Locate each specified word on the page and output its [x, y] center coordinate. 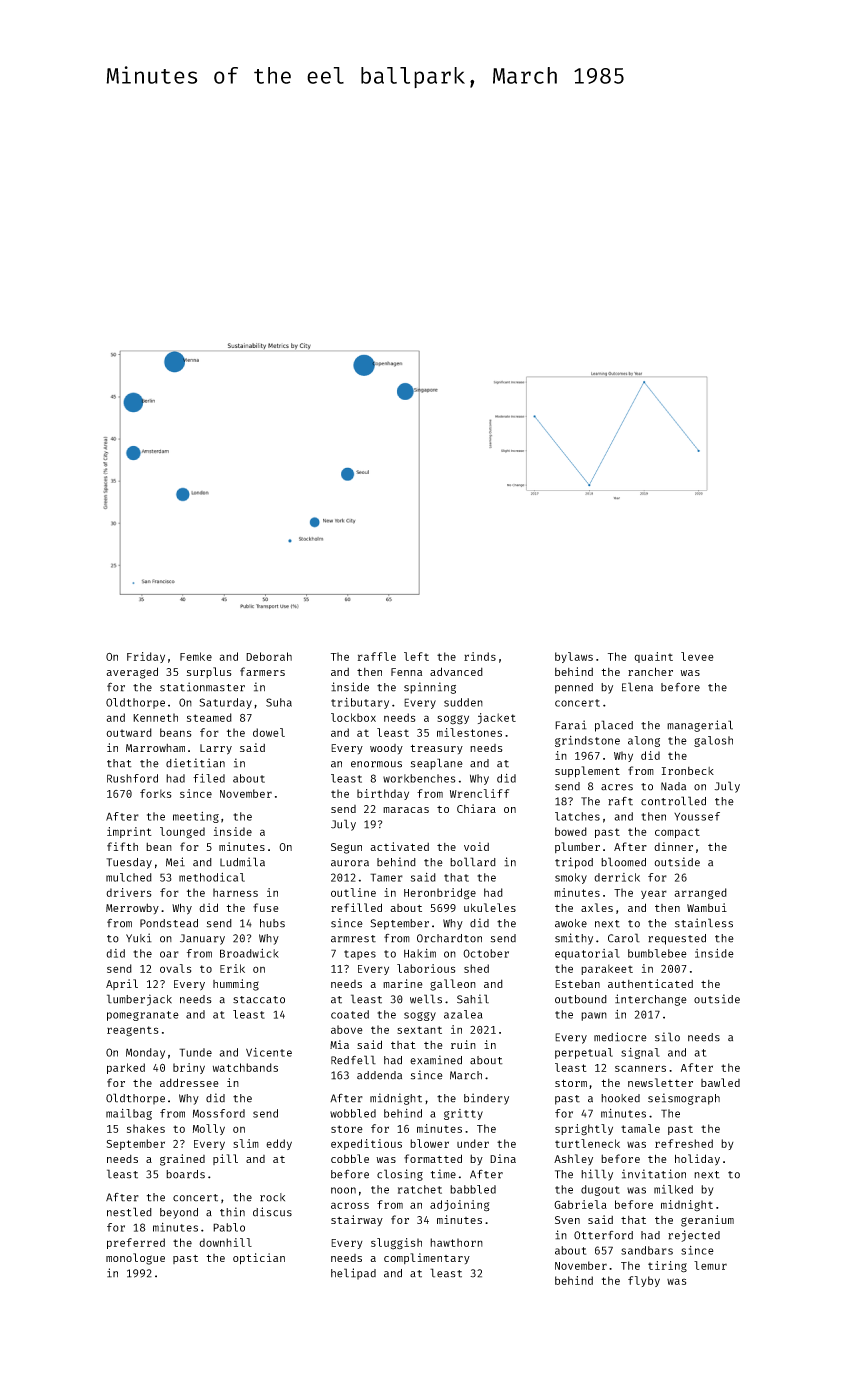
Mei [175, 862]
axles [597, 907]
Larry [216, 749]
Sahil [473, 999]
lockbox [353, 717]
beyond [179, 1213]
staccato [259, 1000]
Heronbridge [440, 894]
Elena [637, 687]
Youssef [697, 816]
